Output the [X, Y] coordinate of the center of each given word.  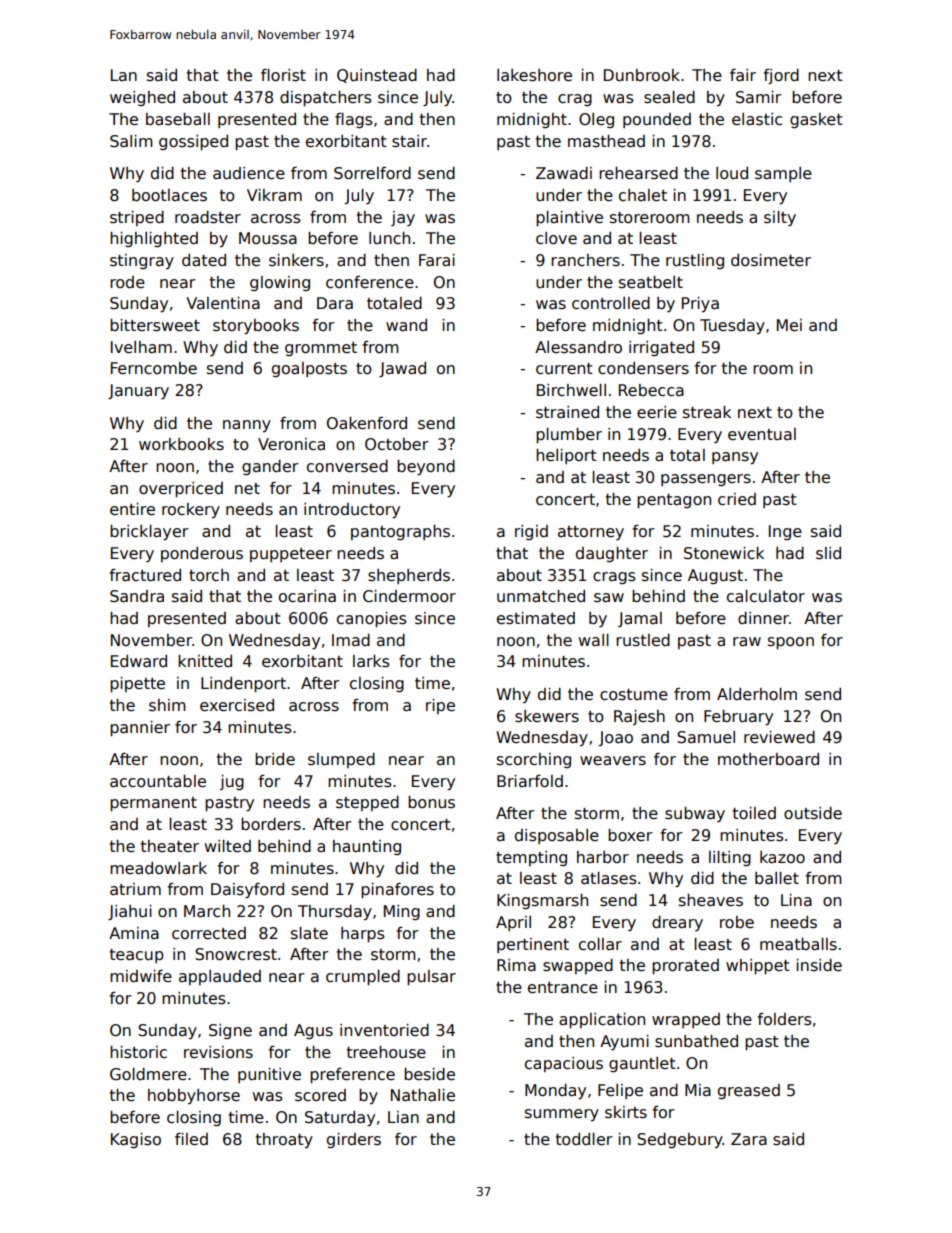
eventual [762, 434]
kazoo [782, 857]
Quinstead [377, 76]
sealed [669, 97]
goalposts [309, 369]
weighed [142, 98]
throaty [284, 1140]
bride [275, 759]
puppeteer [291, 555]
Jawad [402, 369]
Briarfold [530, 781]
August [715, 576]
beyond [426, 468]
